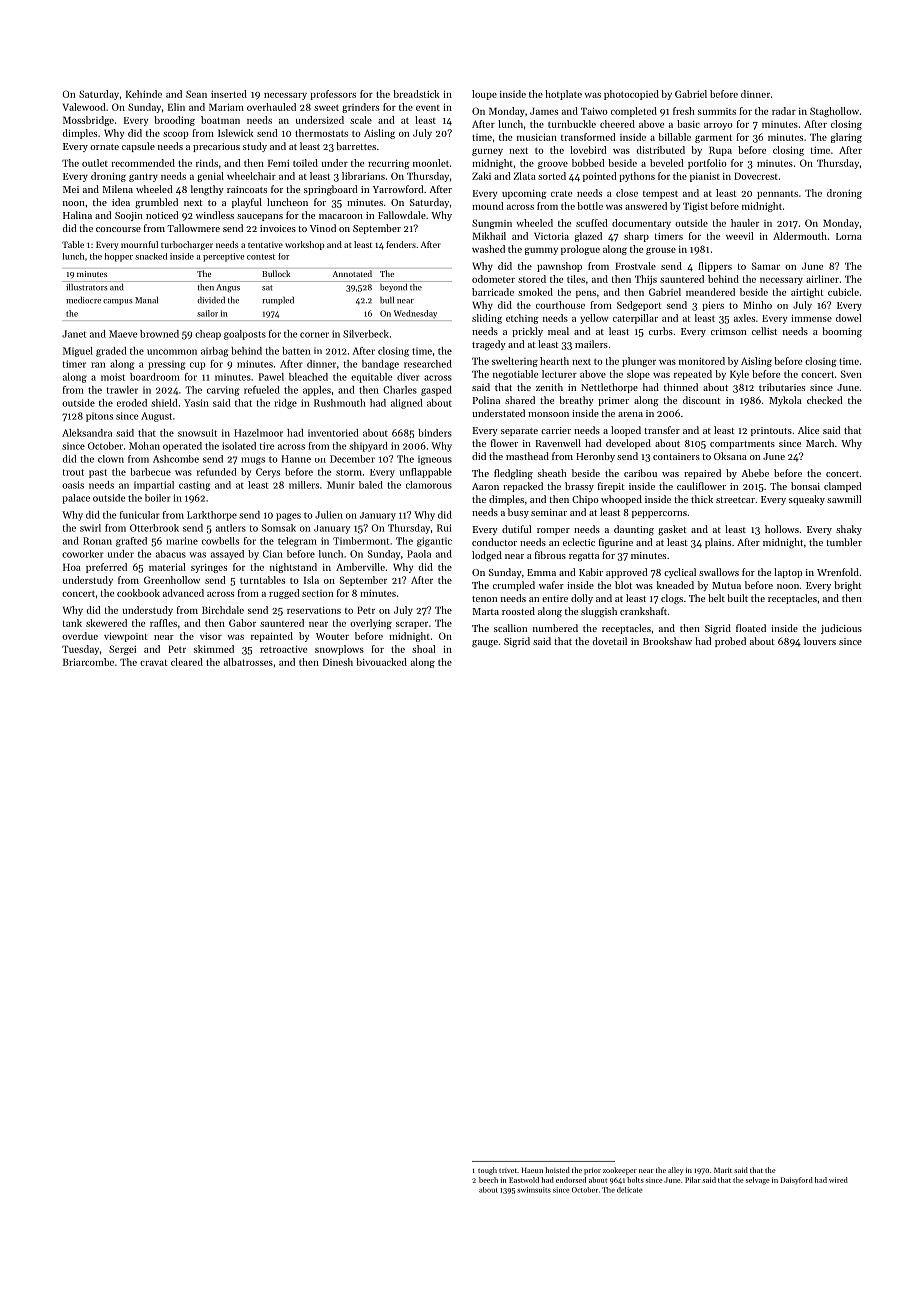 This document has width=924, height=1308. I want to click on beech, so click(488, 1180).
